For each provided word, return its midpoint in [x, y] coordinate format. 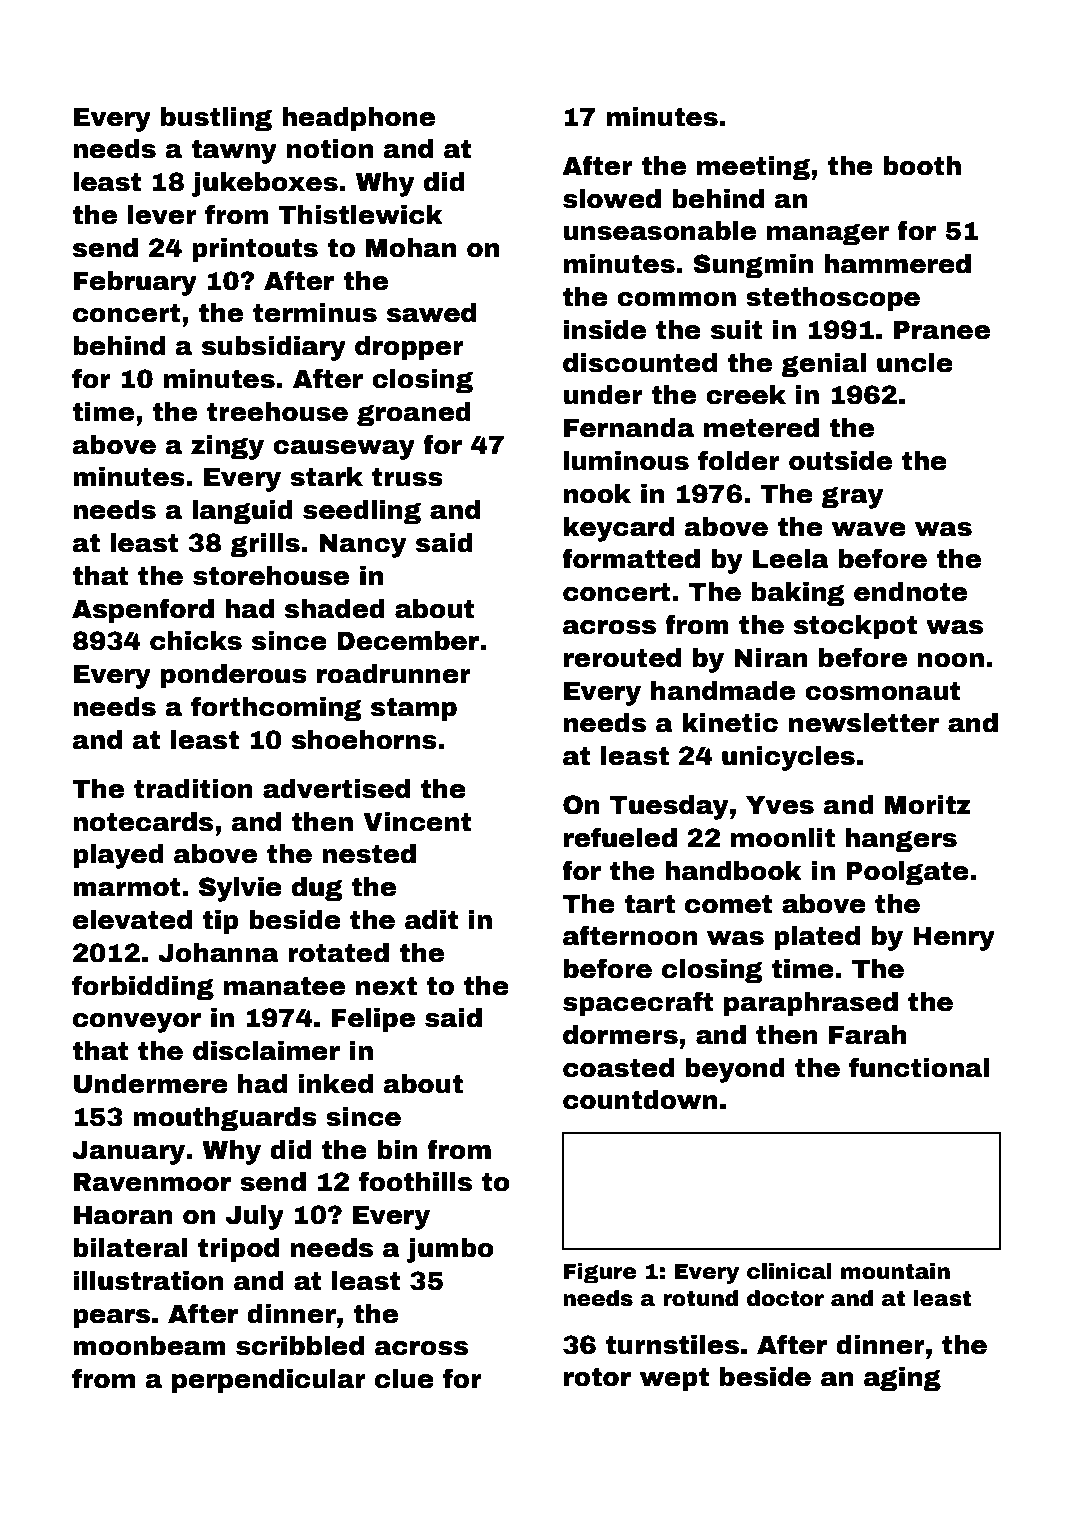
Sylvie [240, 889]
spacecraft [638, 1004]
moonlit [783, 838]
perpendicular [269, 1381]
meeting [753, 168]
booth [922, 166]
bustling [216, 119]
